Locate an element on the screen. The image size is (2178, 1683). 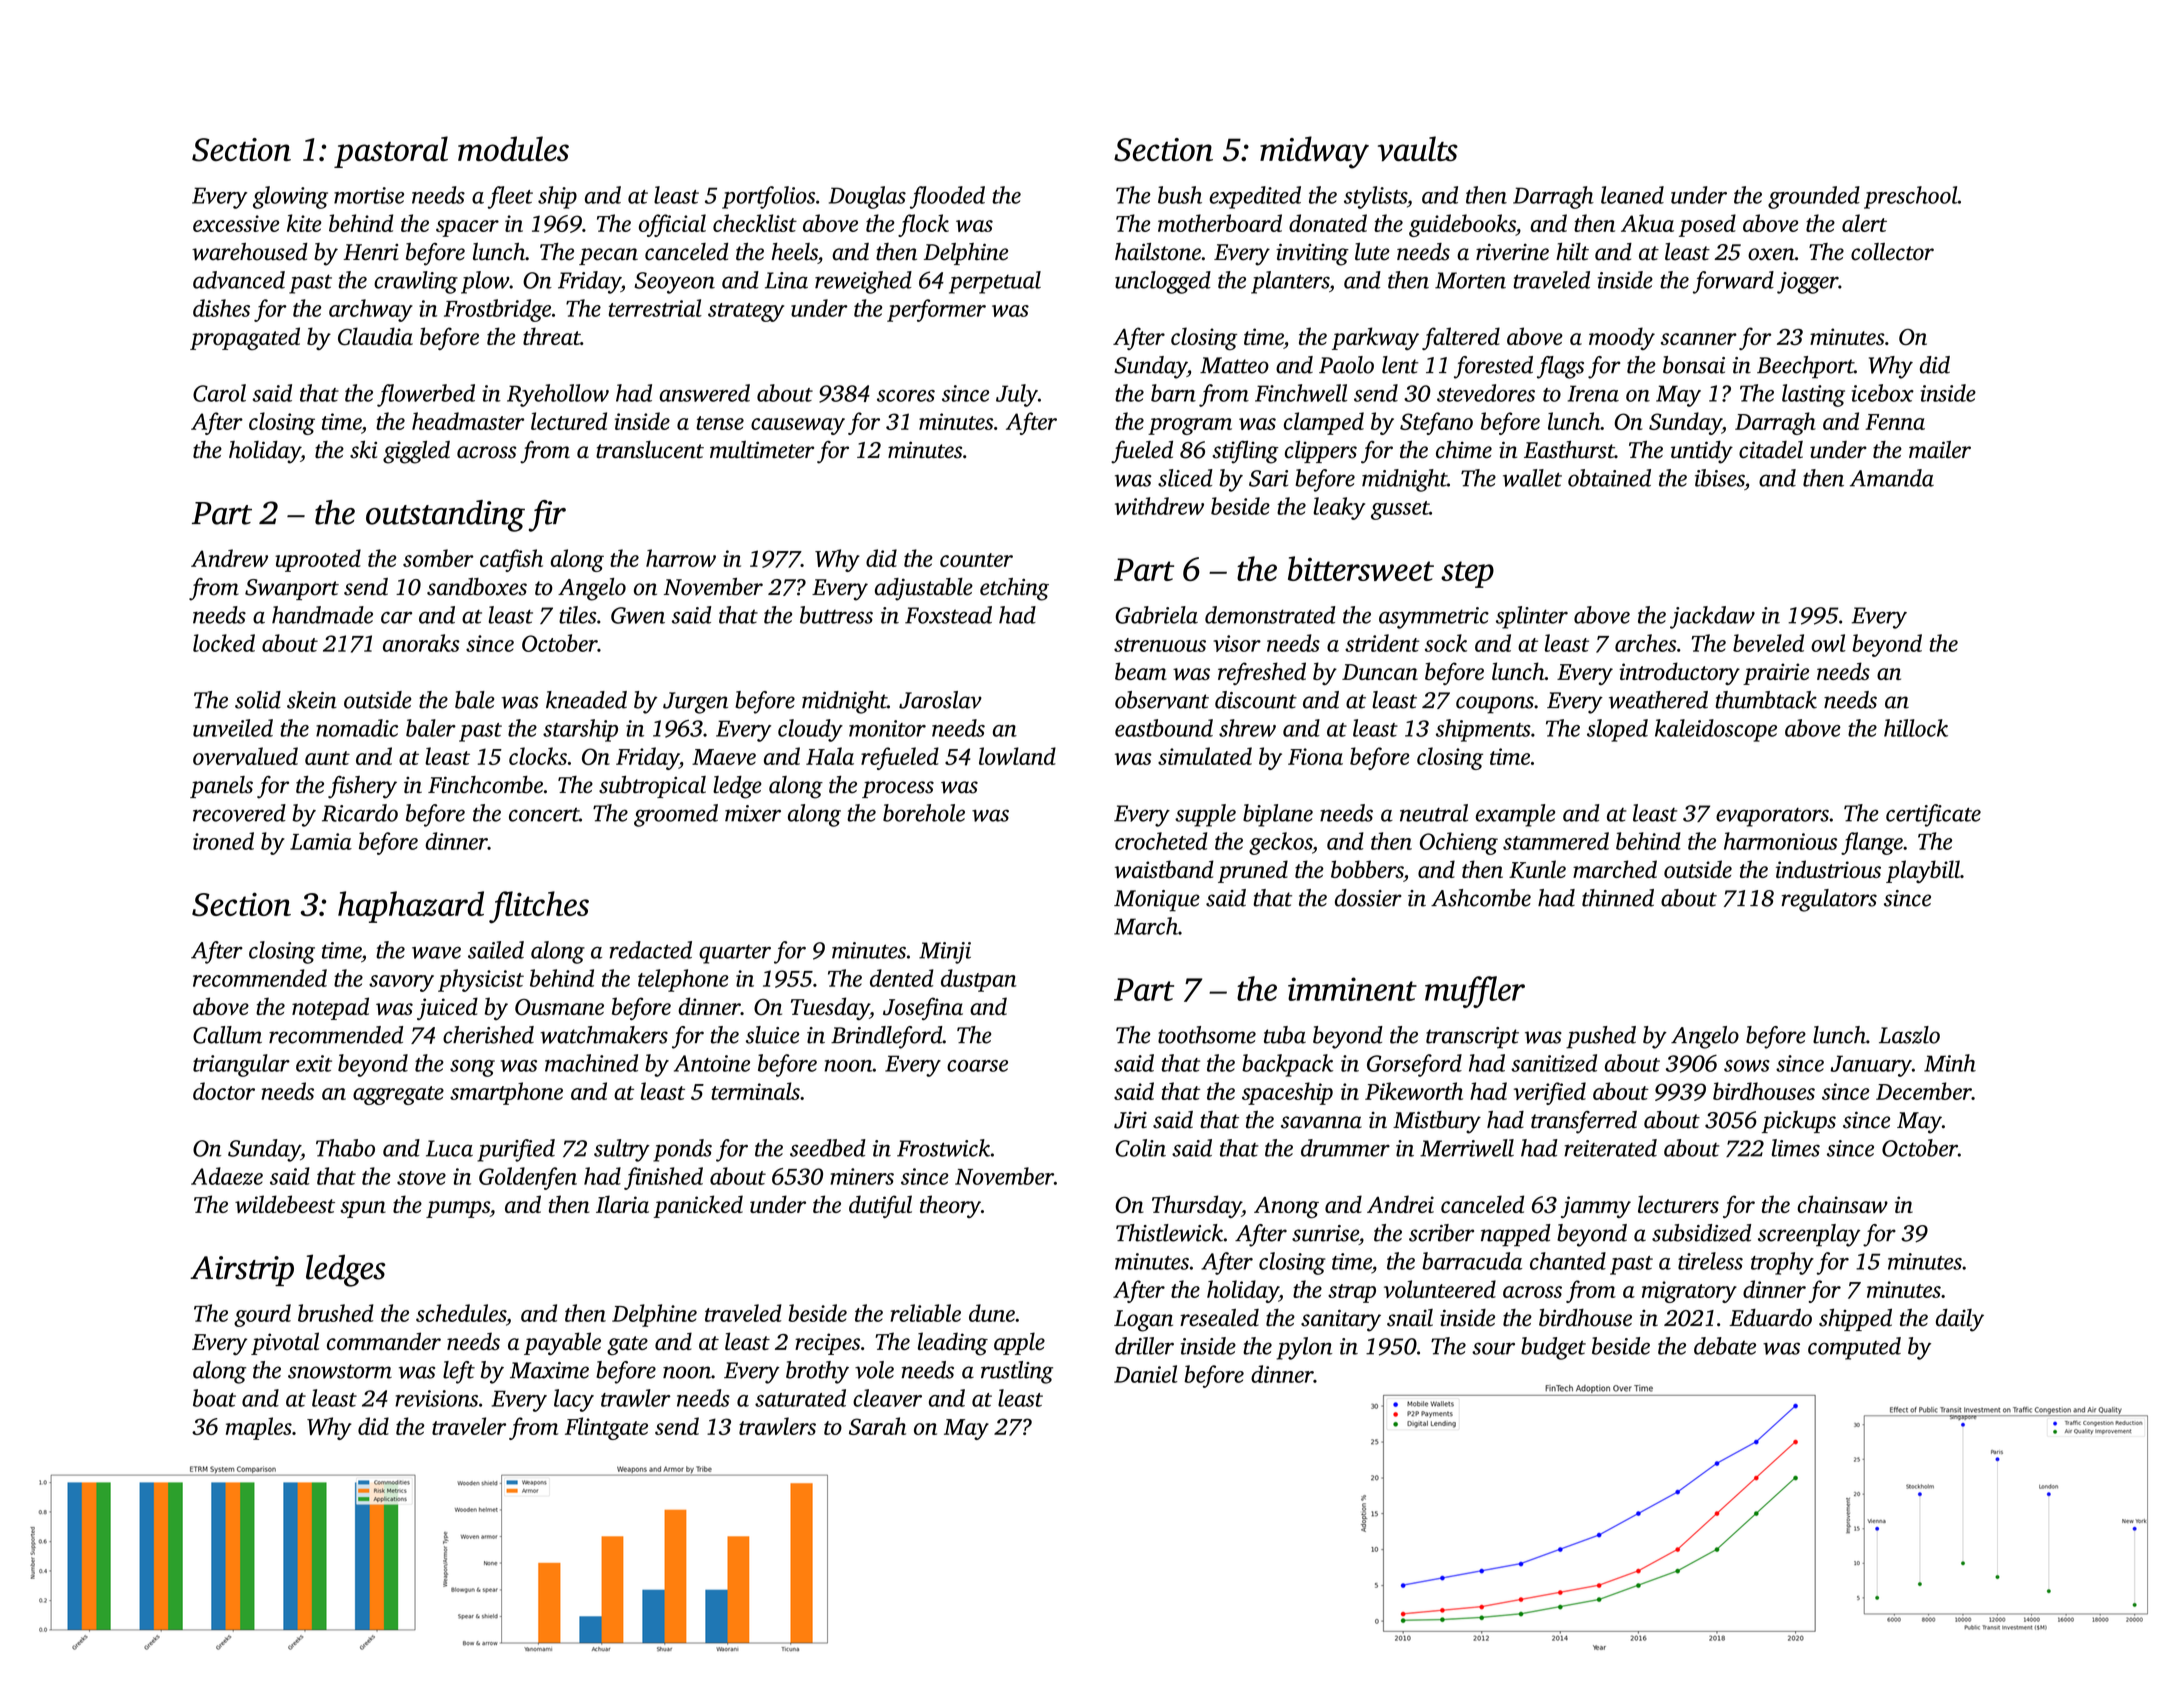
Amanda is located at coordinates (1892, 478).
